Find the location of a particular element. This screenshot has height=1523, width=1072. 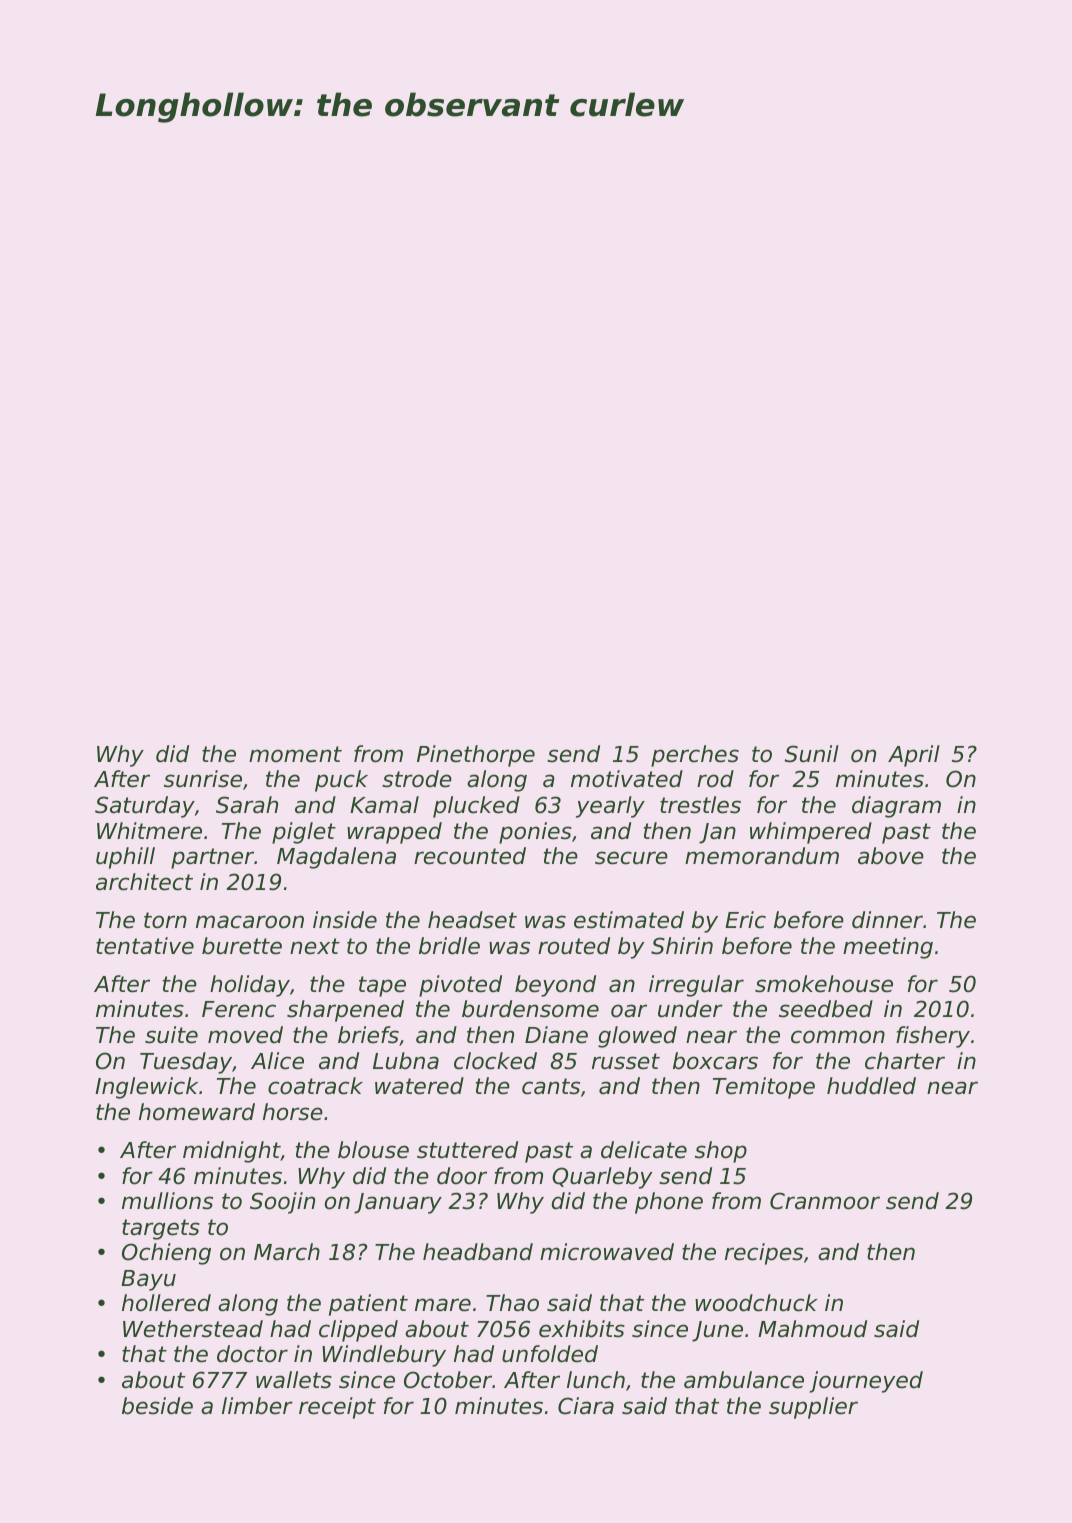

Mahmoud is located at coordinates (812, 1329).
